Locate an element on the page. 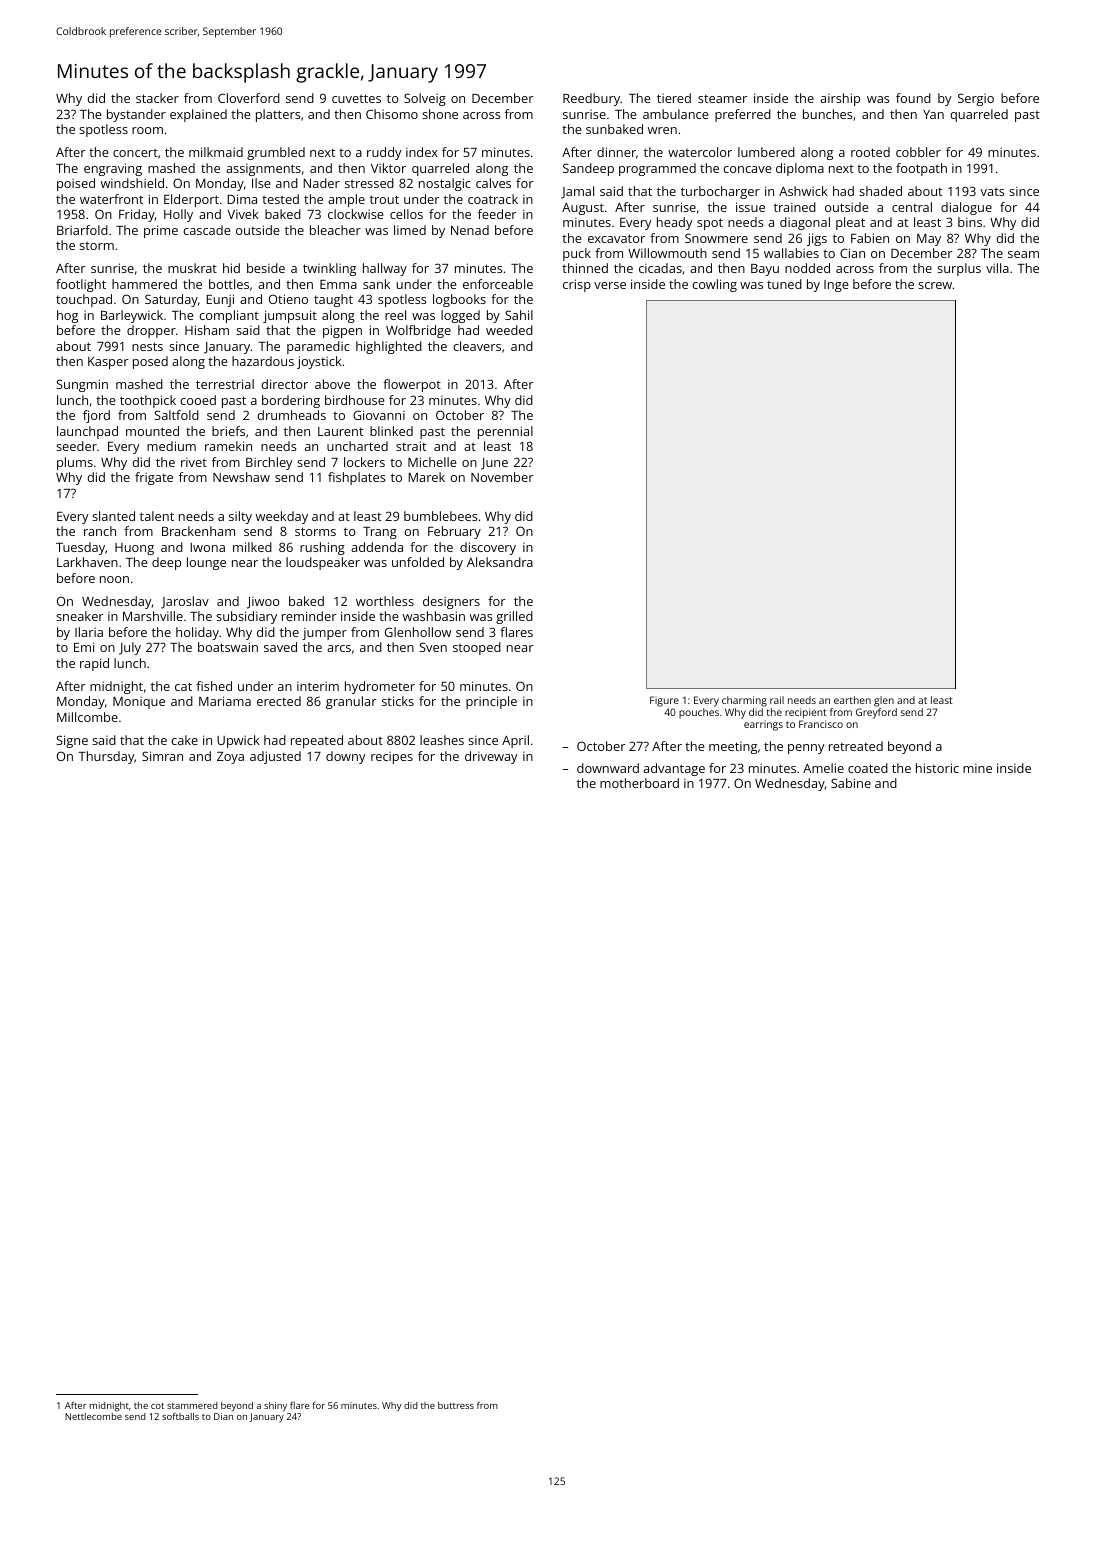  tuned is located at coordinates (784, 284).
